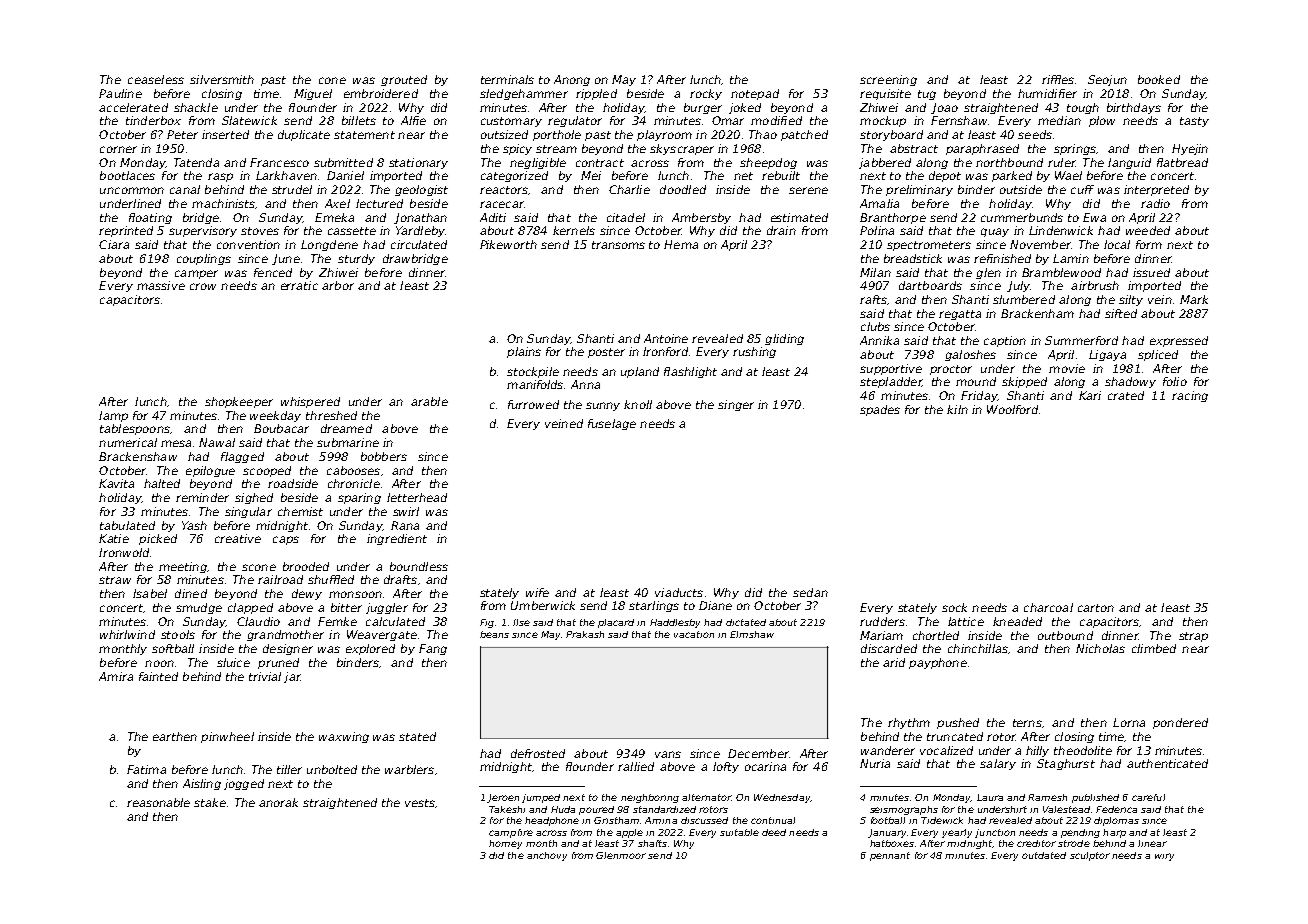 The width and height of the document is (1308, 924). What do you see at coordinates (1151, 272) in the document?
I see `issued` at bounding box center [1151, 272].
